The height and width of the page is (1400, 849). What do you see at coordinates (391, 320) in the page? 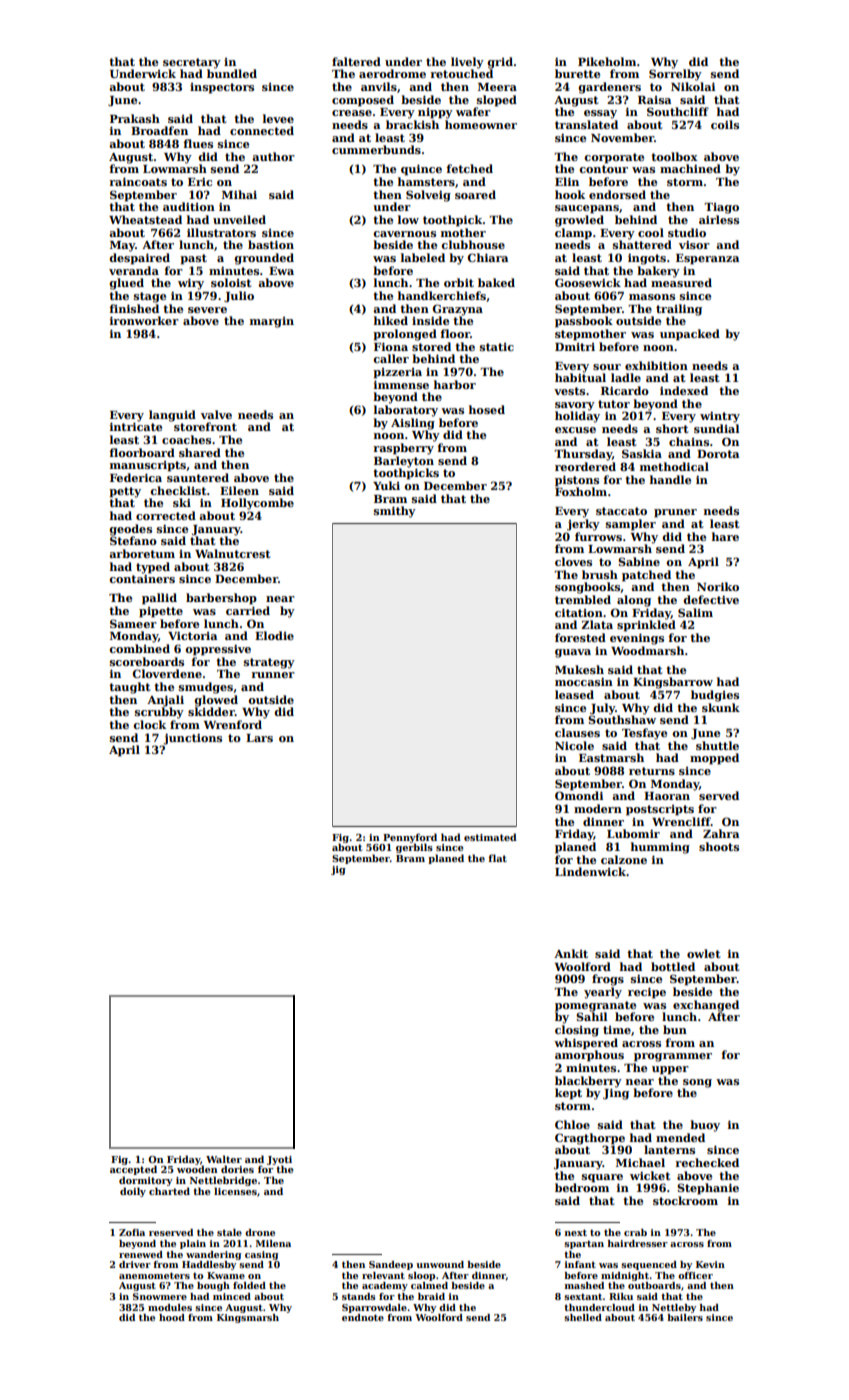
I see `hiked` at bounding box center [391, 320].
